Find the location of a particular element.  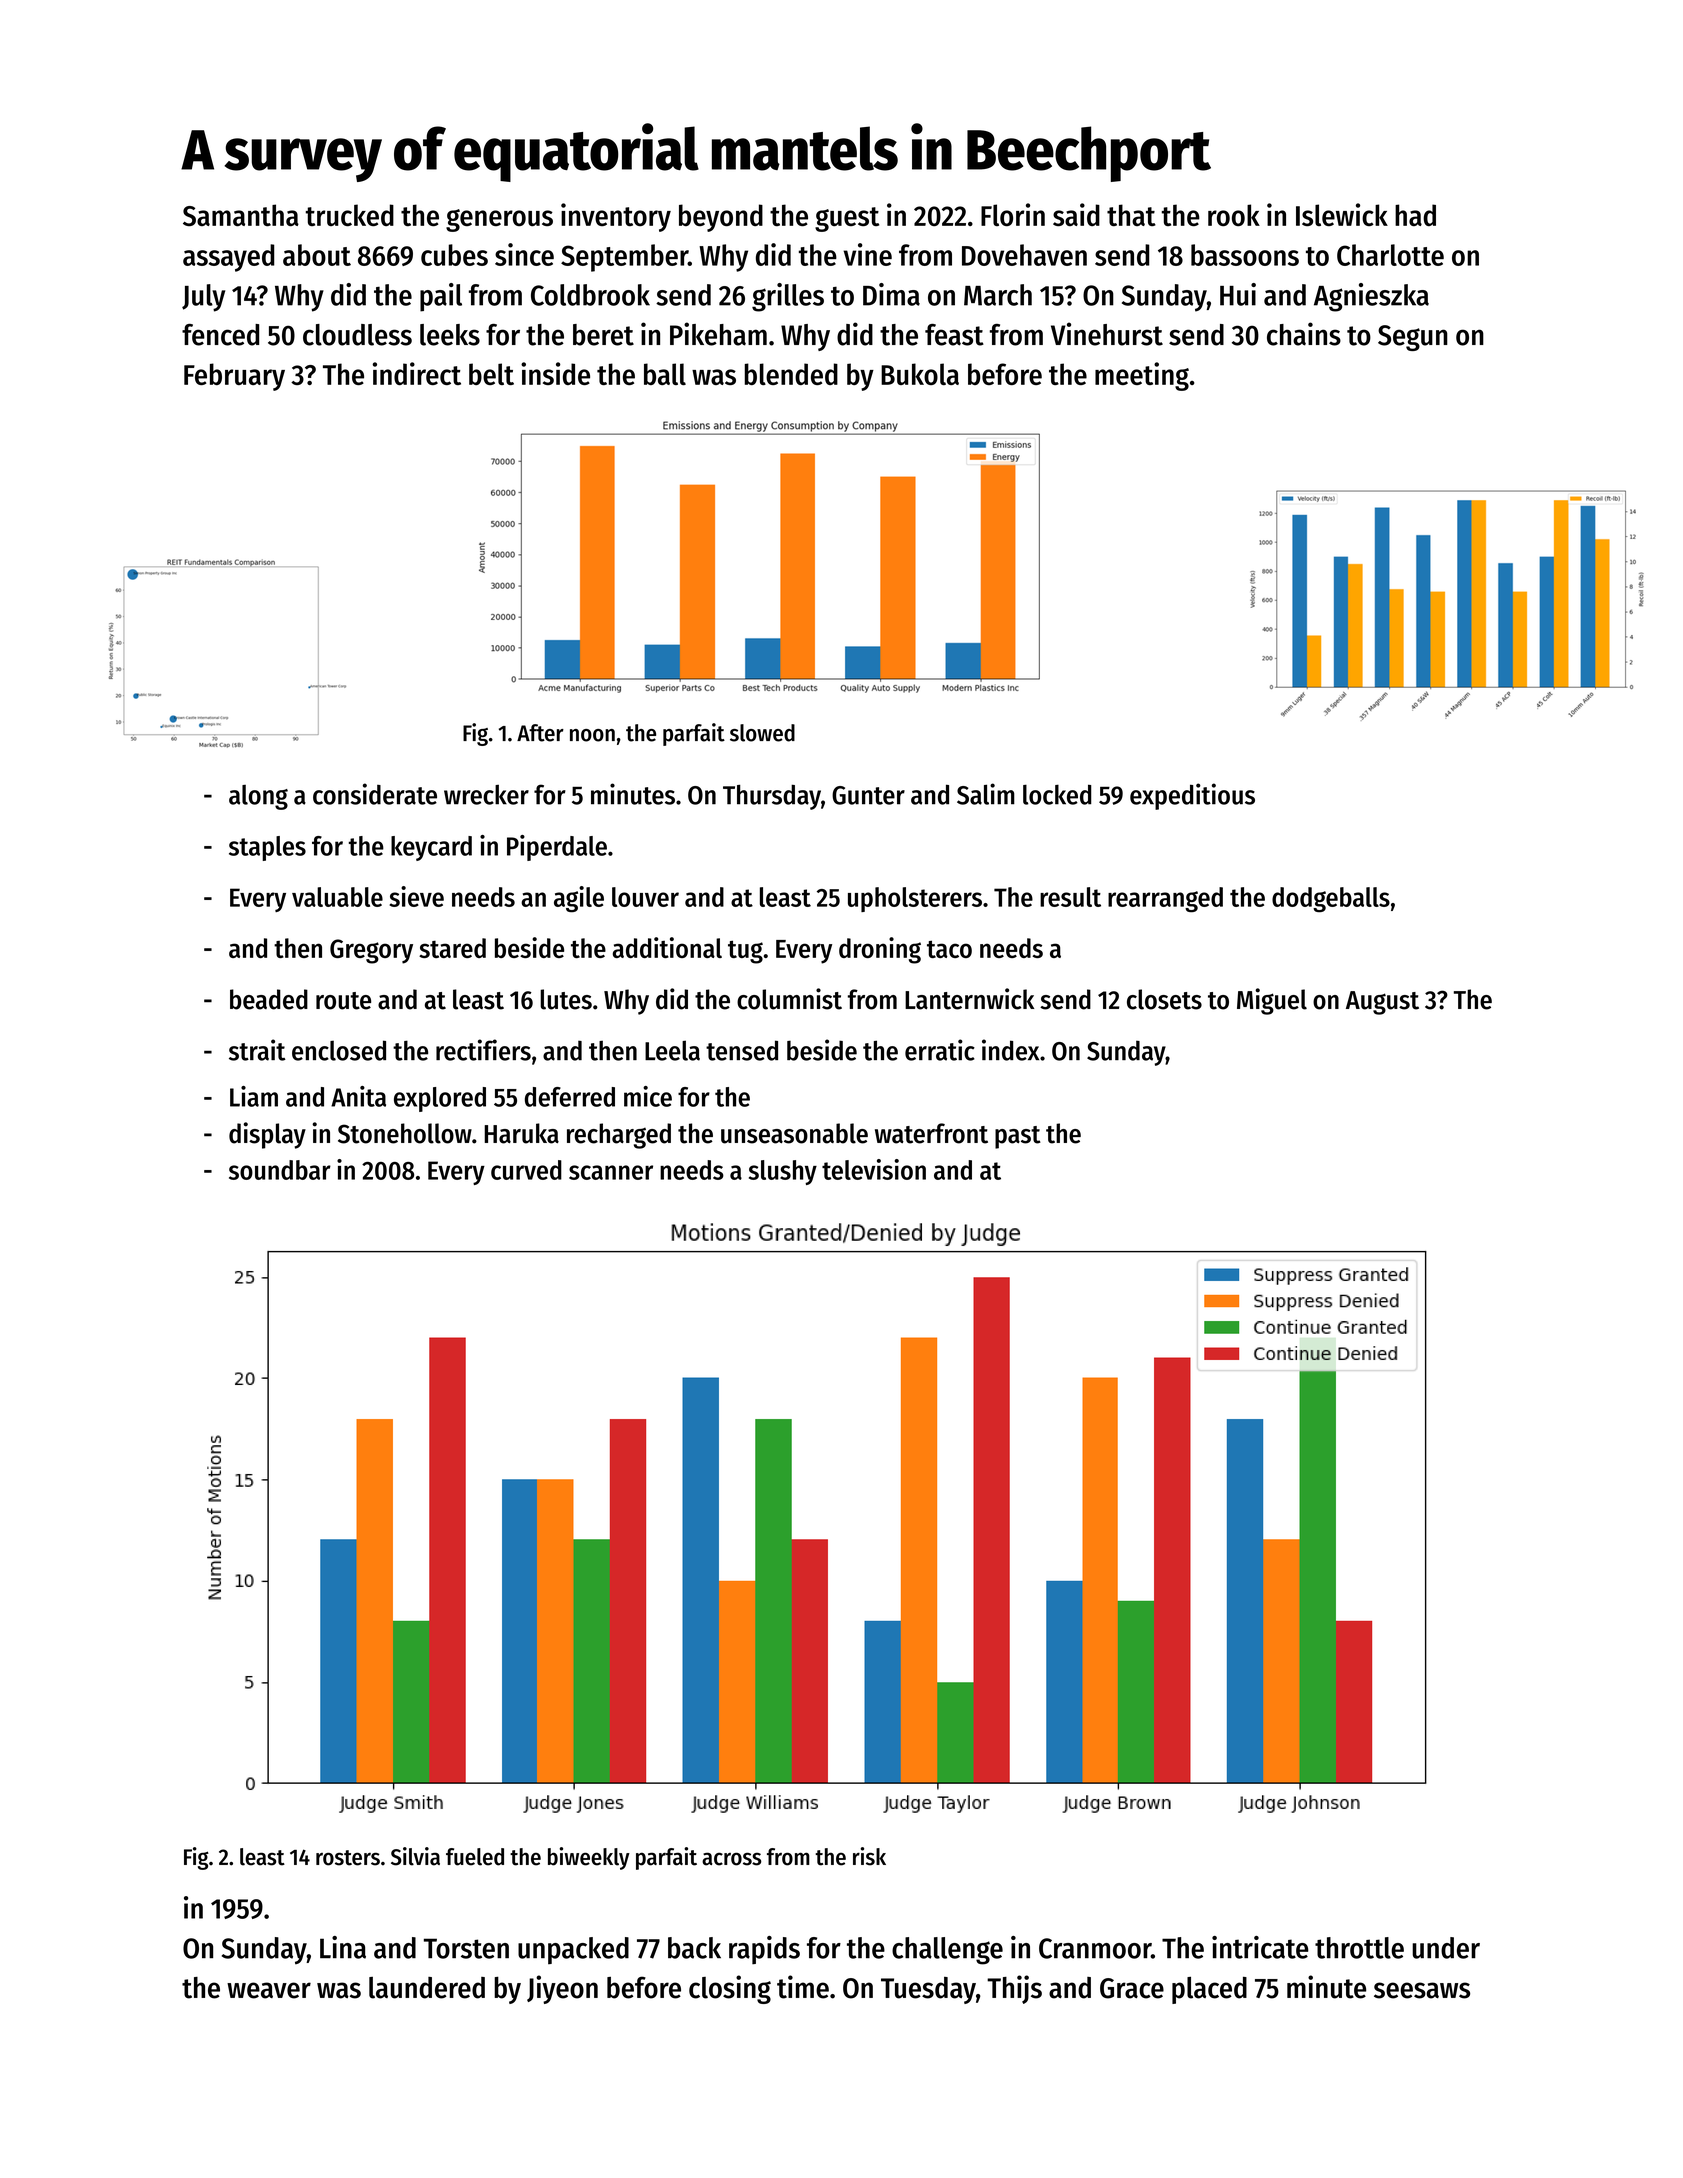

pail is located at coordinates (441, 297).
